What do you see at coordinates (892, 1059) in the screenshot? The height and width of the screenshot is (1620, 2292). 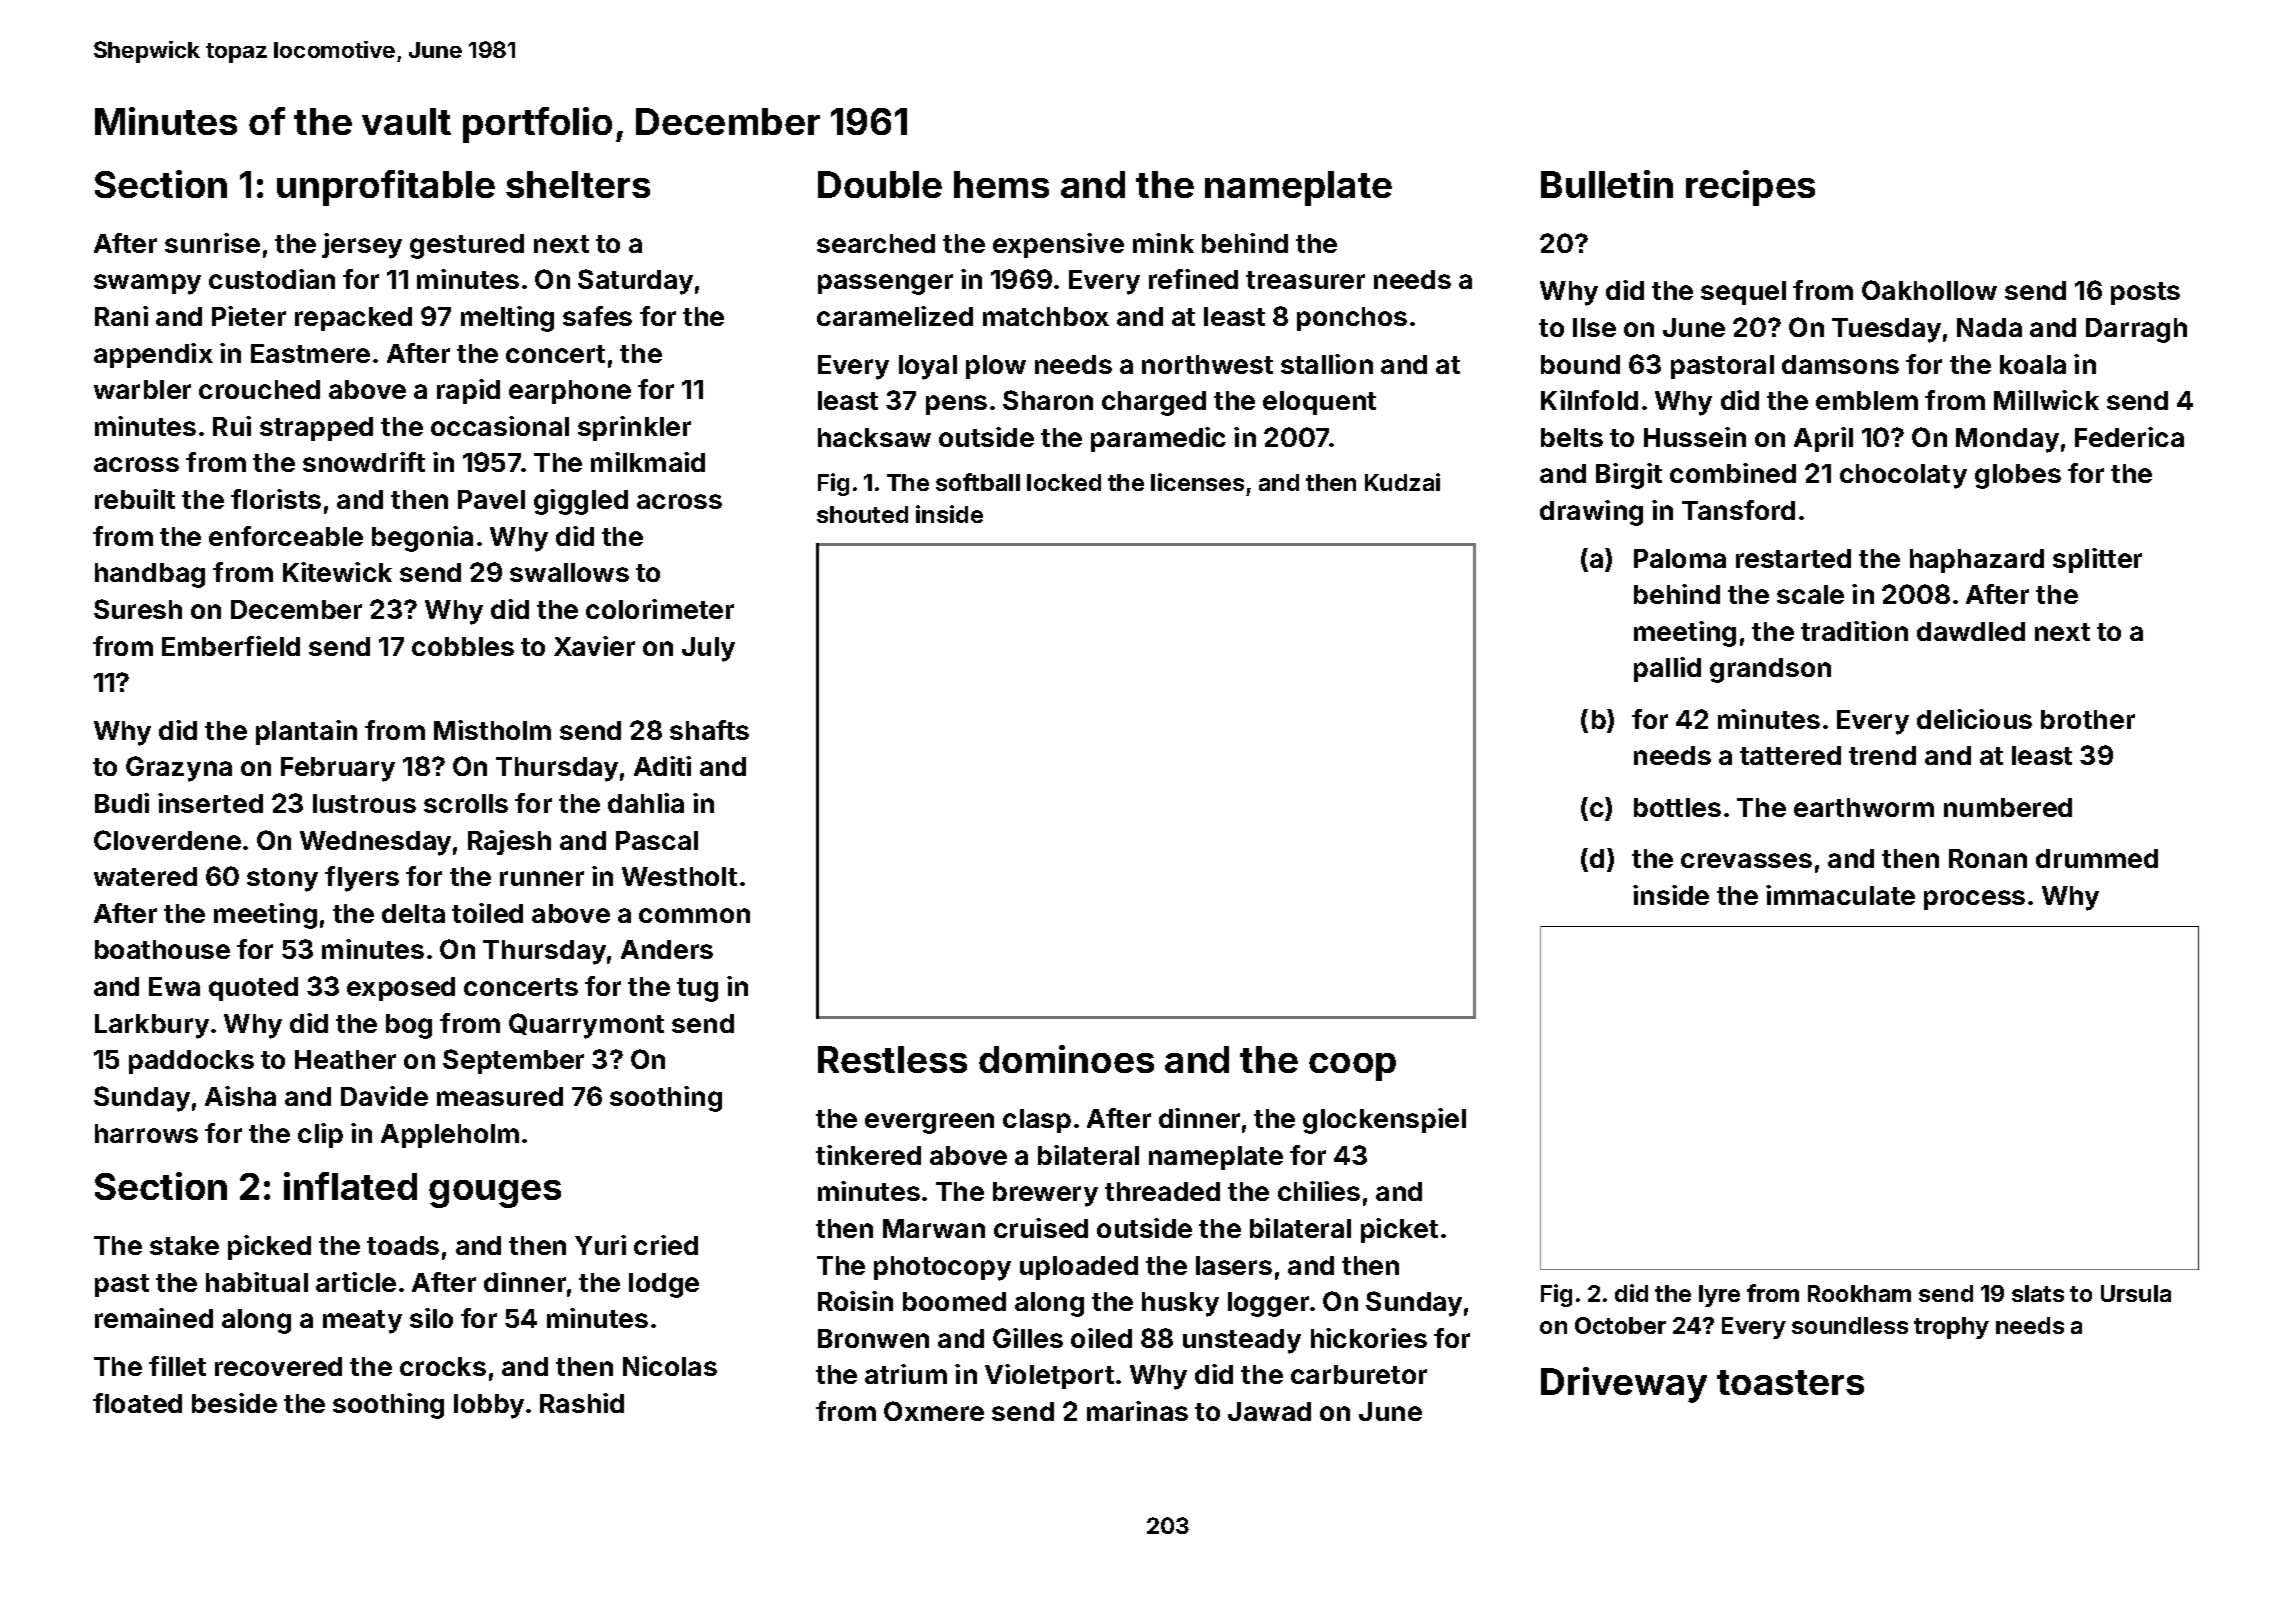 I see `Restless` at bounding box center [892, 1059].
